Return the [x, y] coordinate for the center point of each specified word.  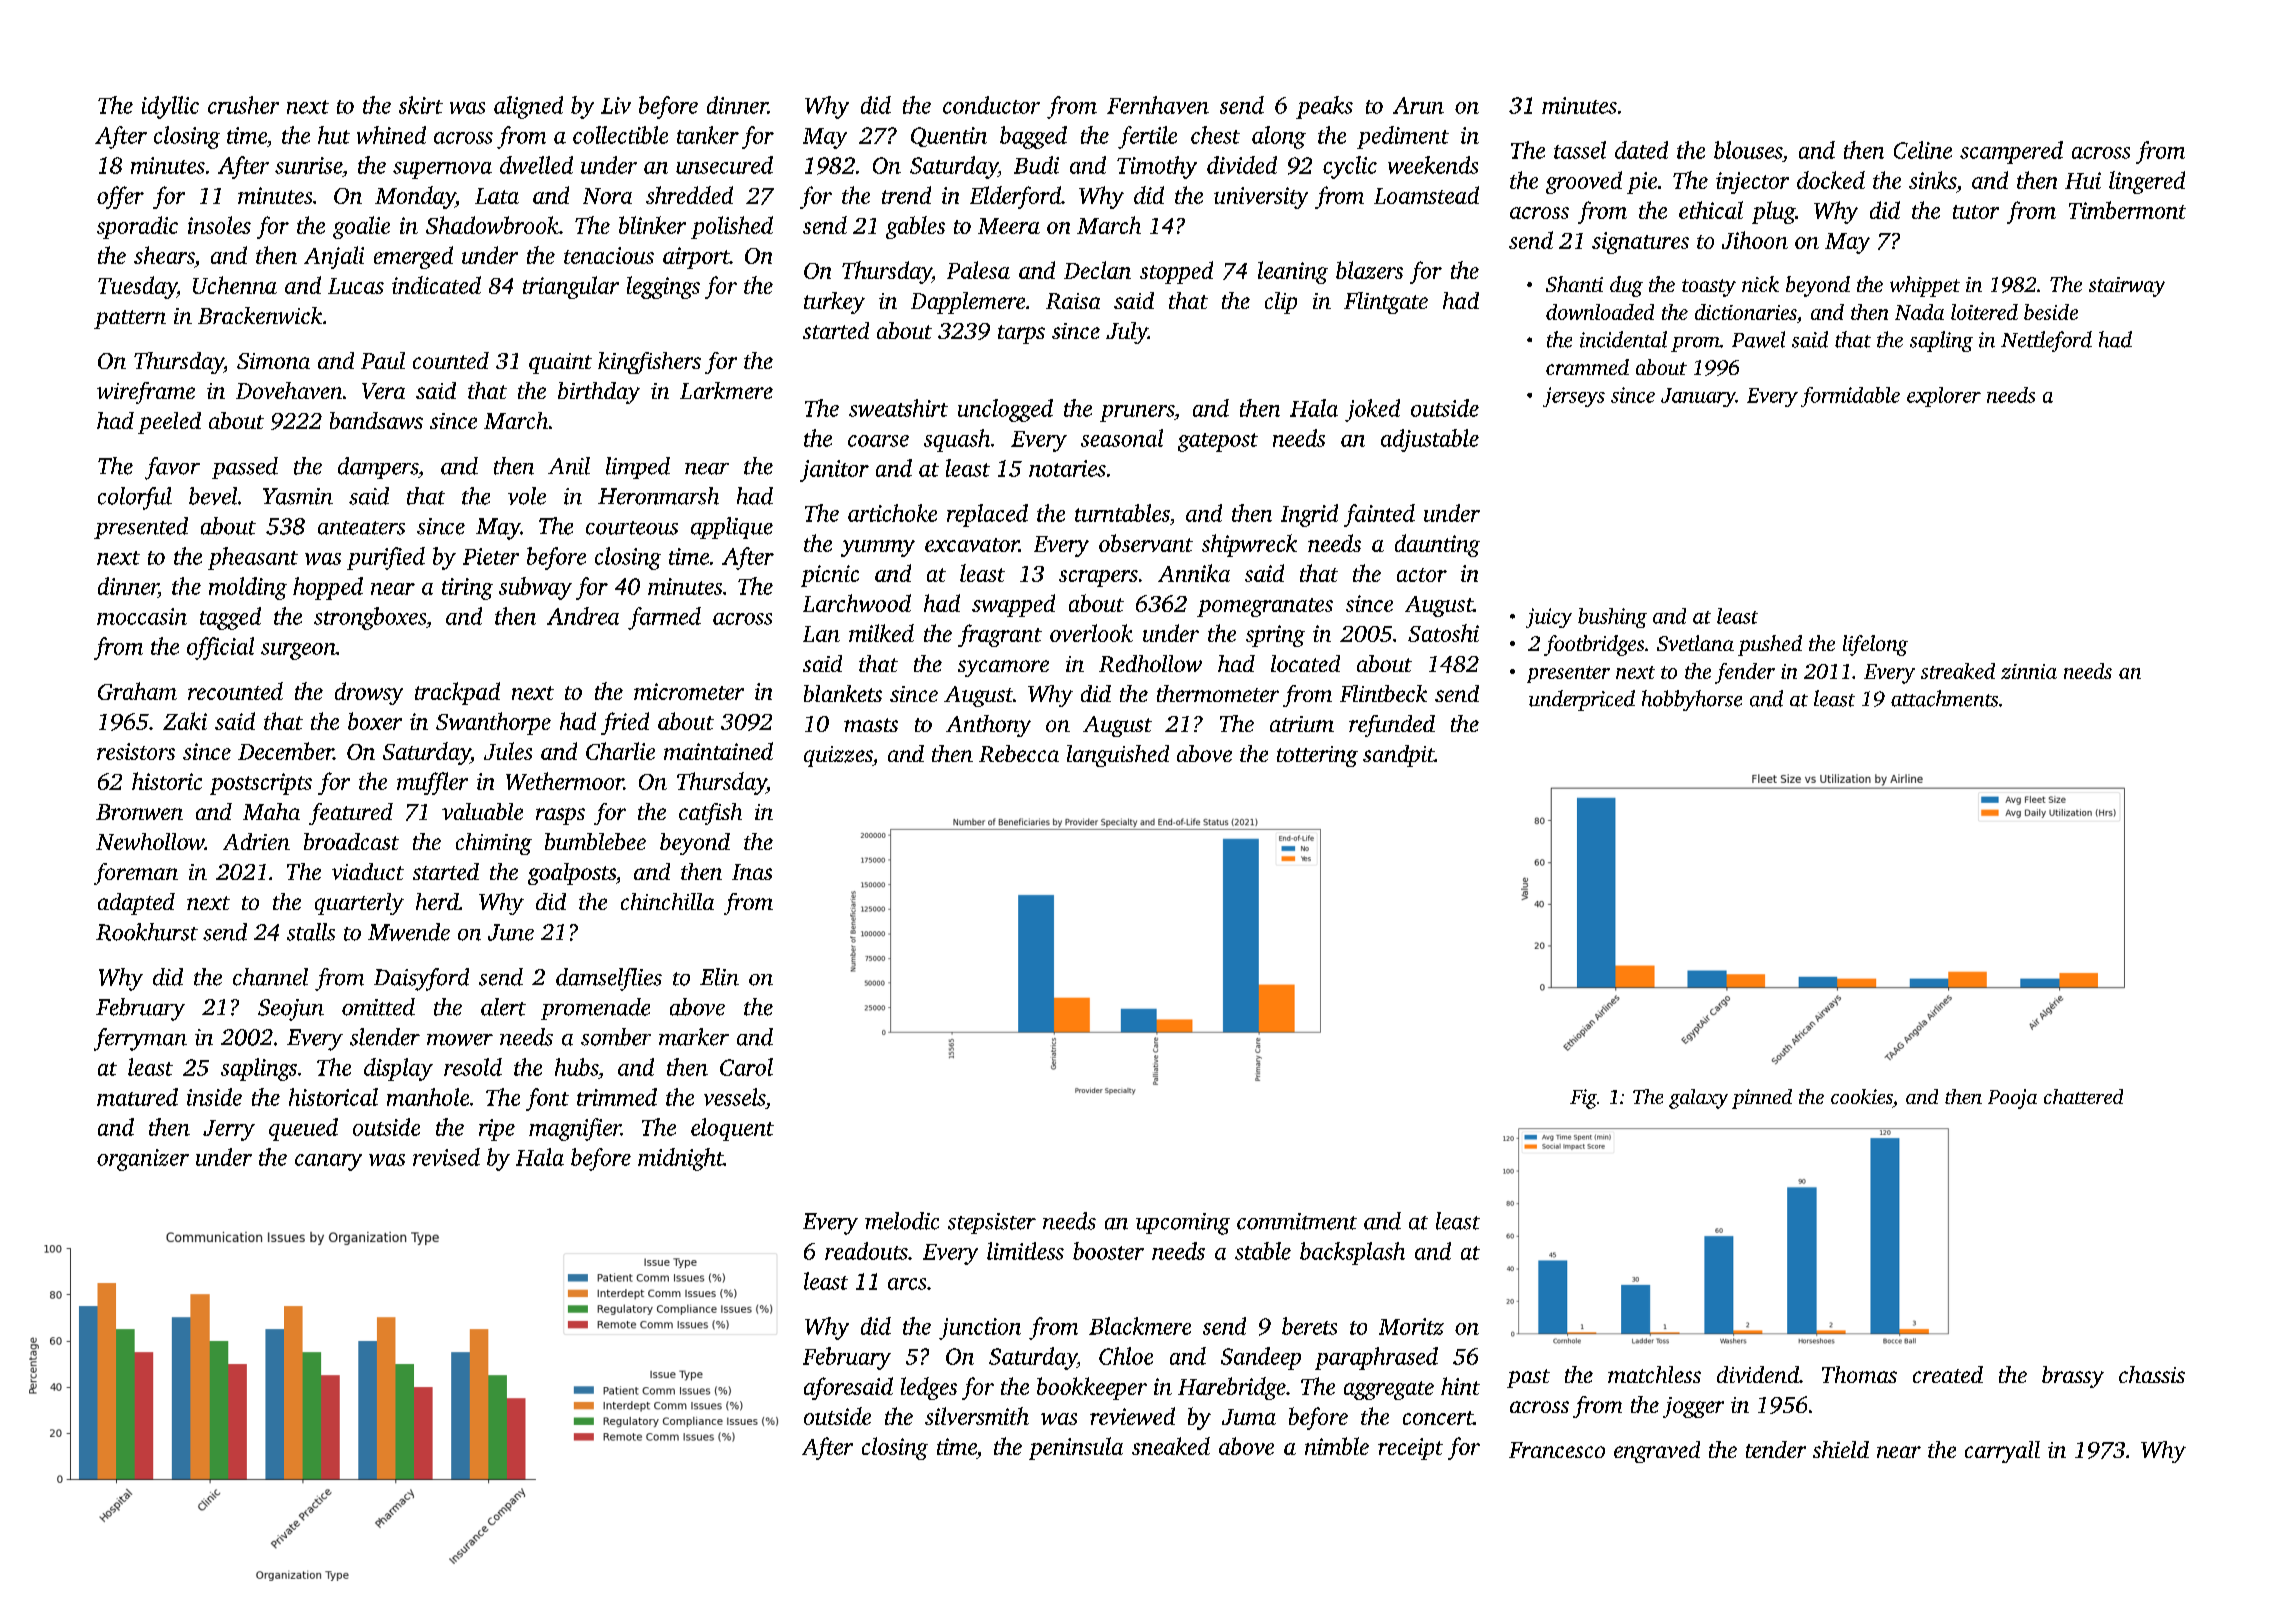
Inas [752, 872]
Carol [746, 1067]
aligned [528, 107]
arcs [907, 1284]
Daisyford [421, 979]
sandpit [1399, 756]
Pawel [1758, 339]
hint [1460, 1386]
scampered [2011, 152]
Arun [1418, 105]
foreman [136, 874]
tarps [1021, 334]
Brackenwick [260, 315]
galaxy [1698, 1099]
